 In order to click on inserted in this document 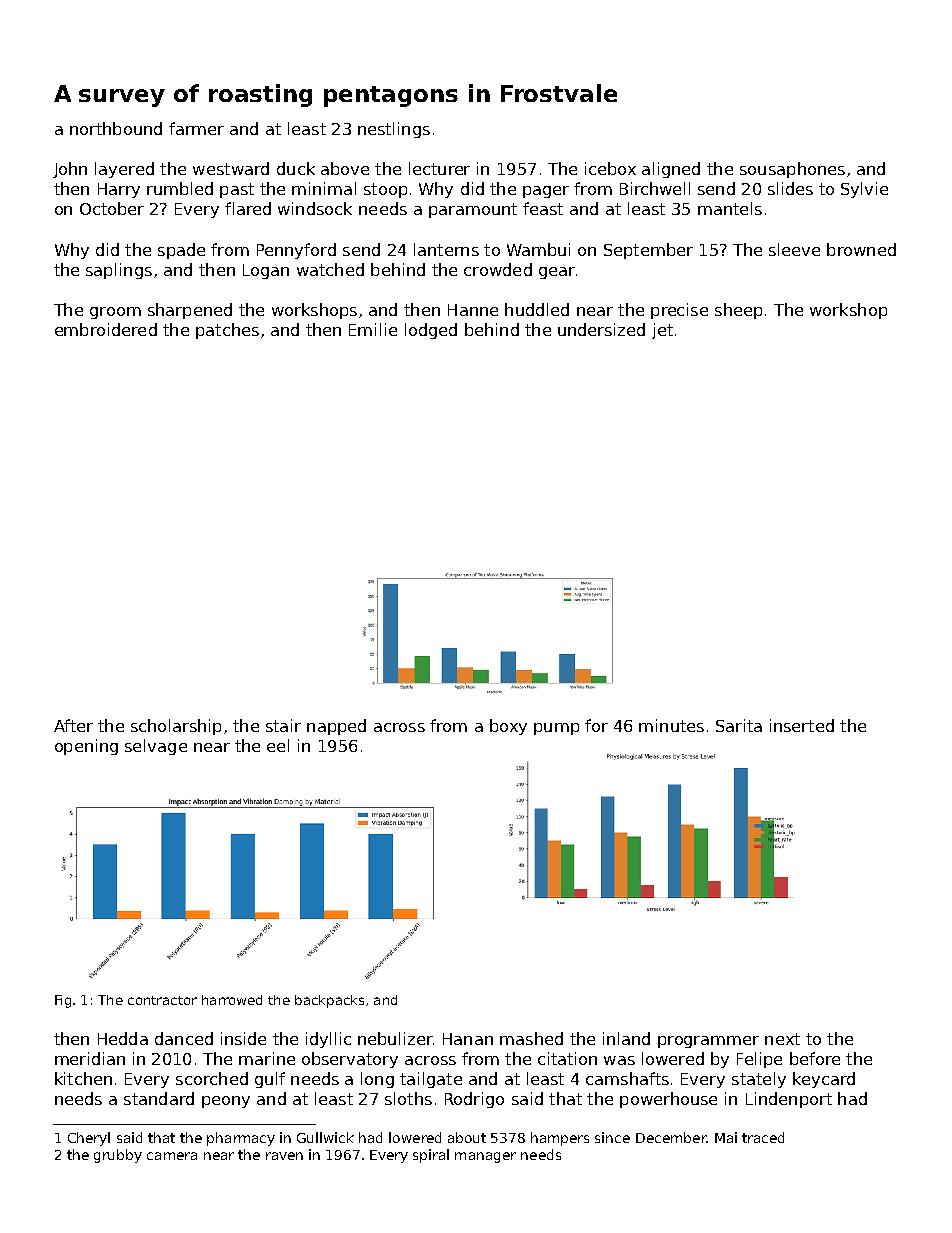, I will do `click(802, 725)`.
